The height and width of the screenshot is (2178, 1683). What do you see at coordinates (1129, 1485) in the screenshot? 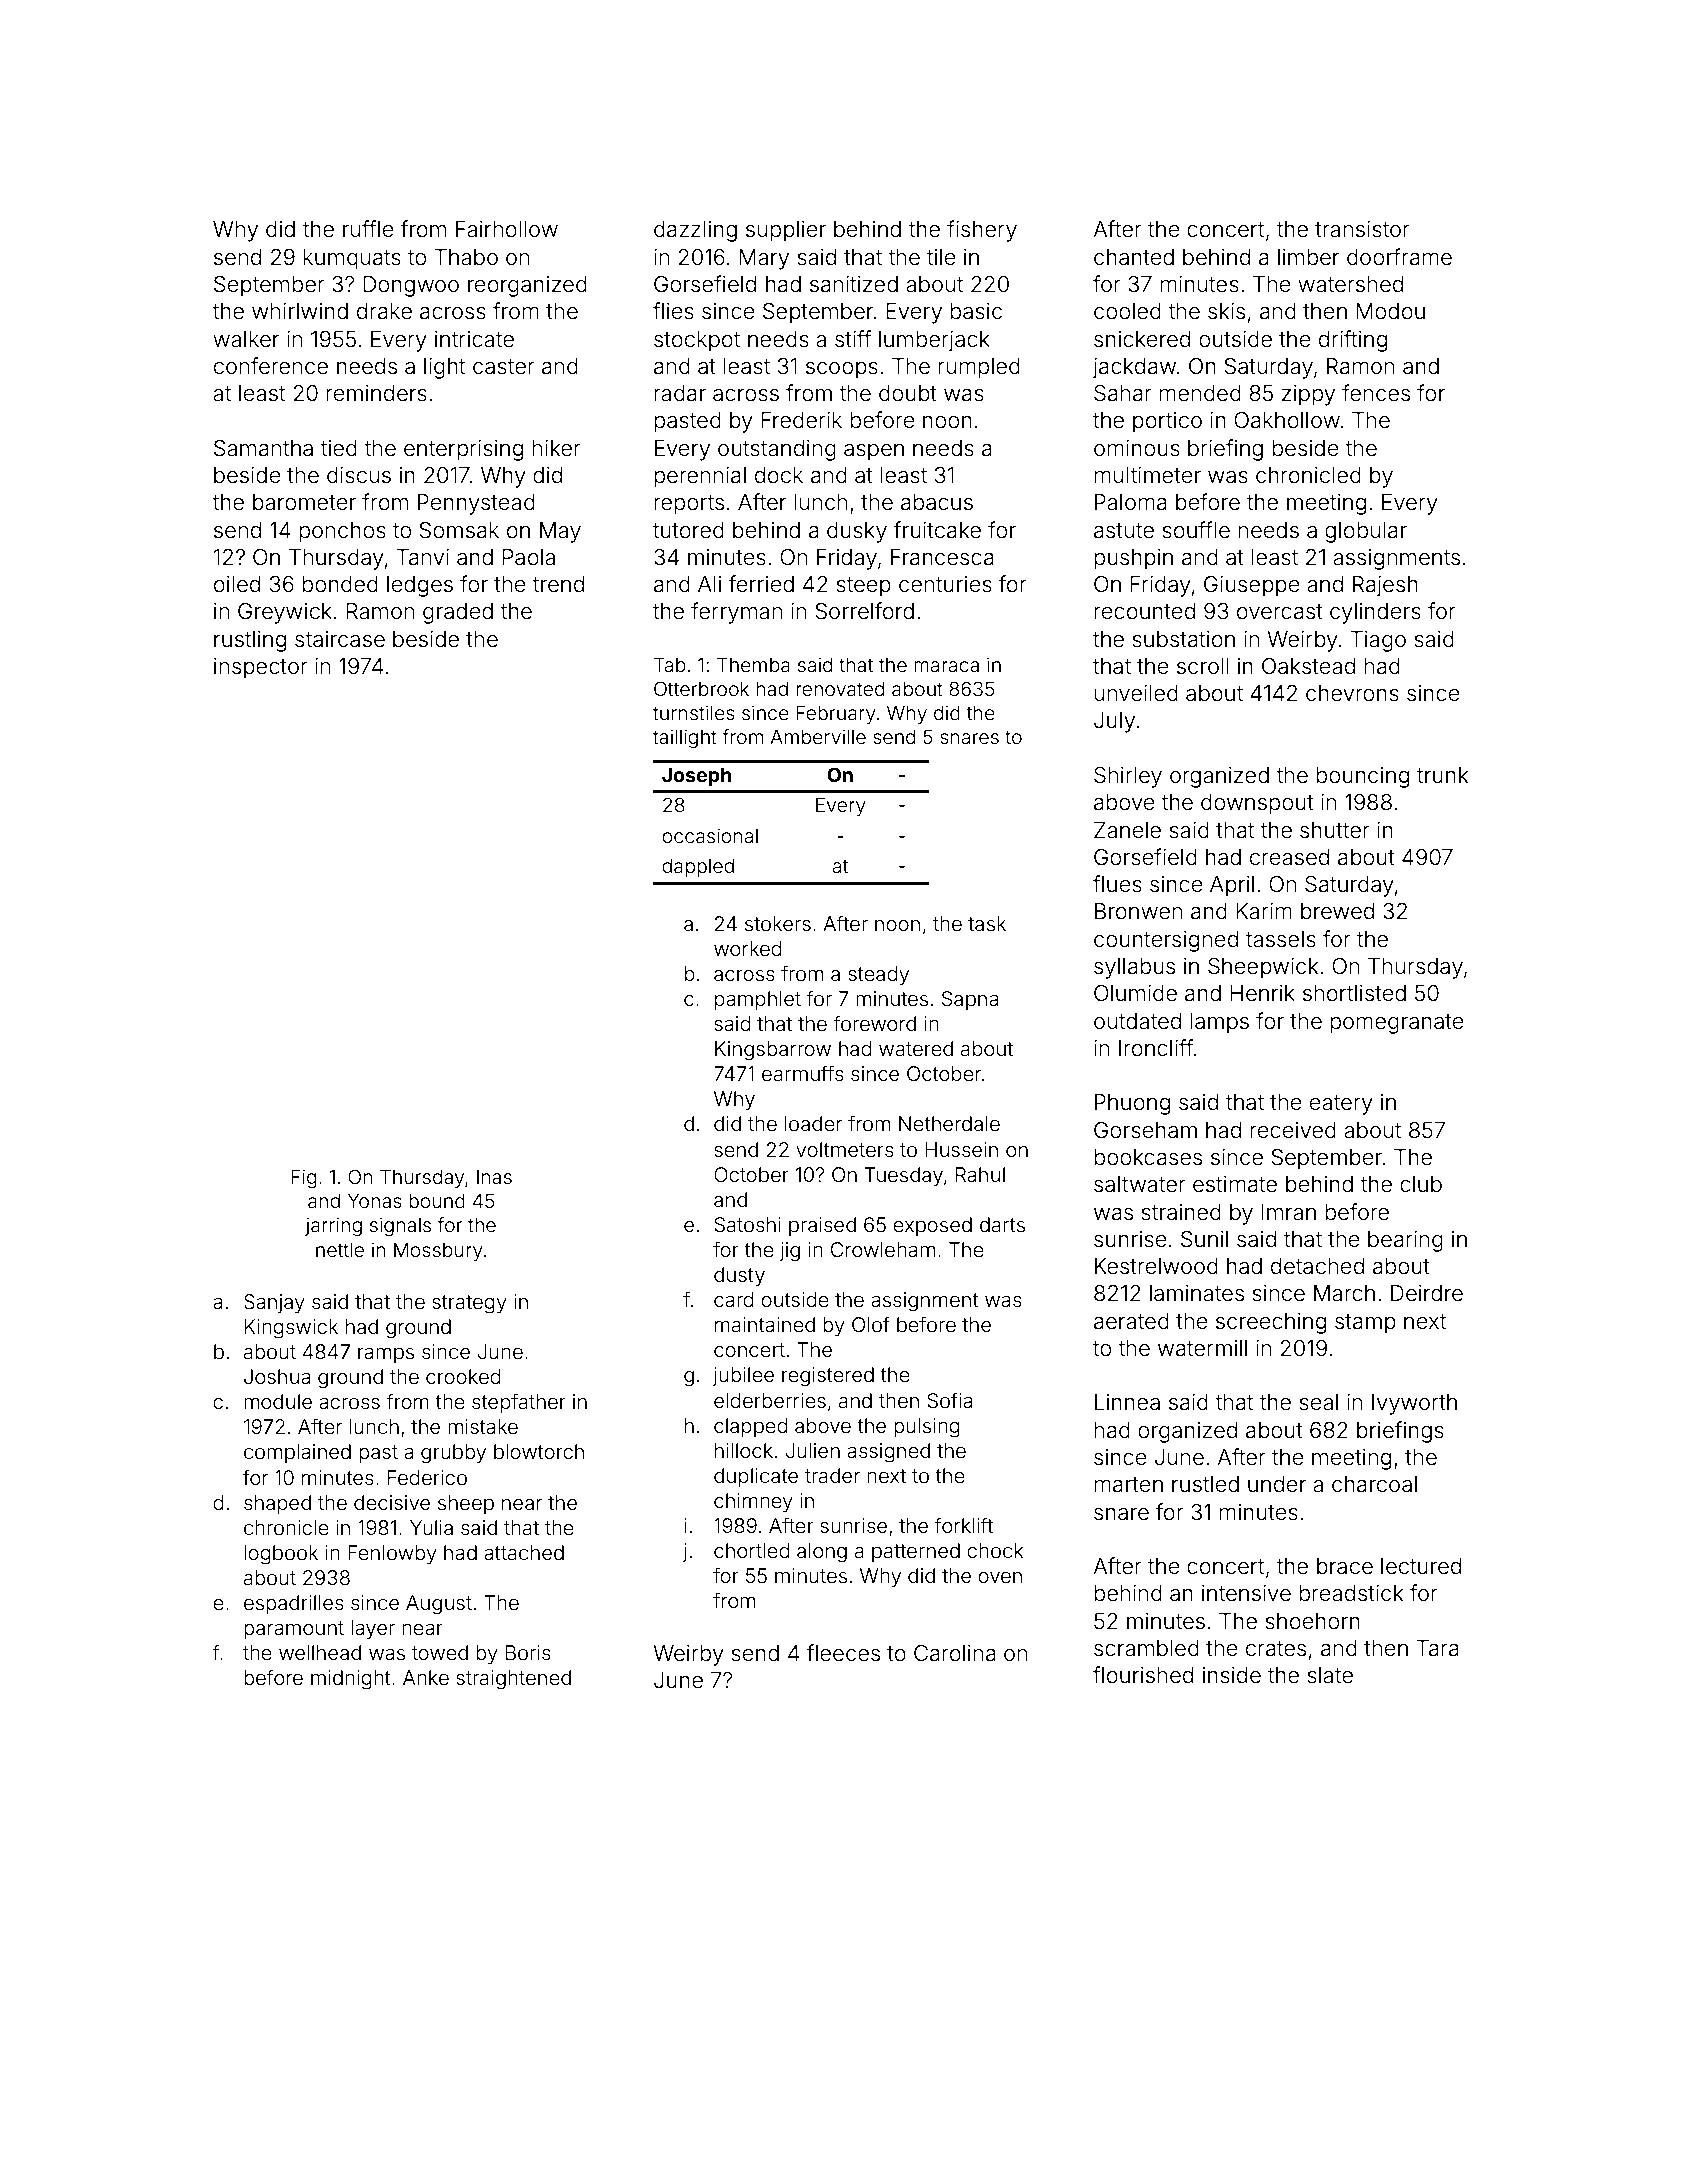
I see `marten` at bounding box center [1129, 1485].
